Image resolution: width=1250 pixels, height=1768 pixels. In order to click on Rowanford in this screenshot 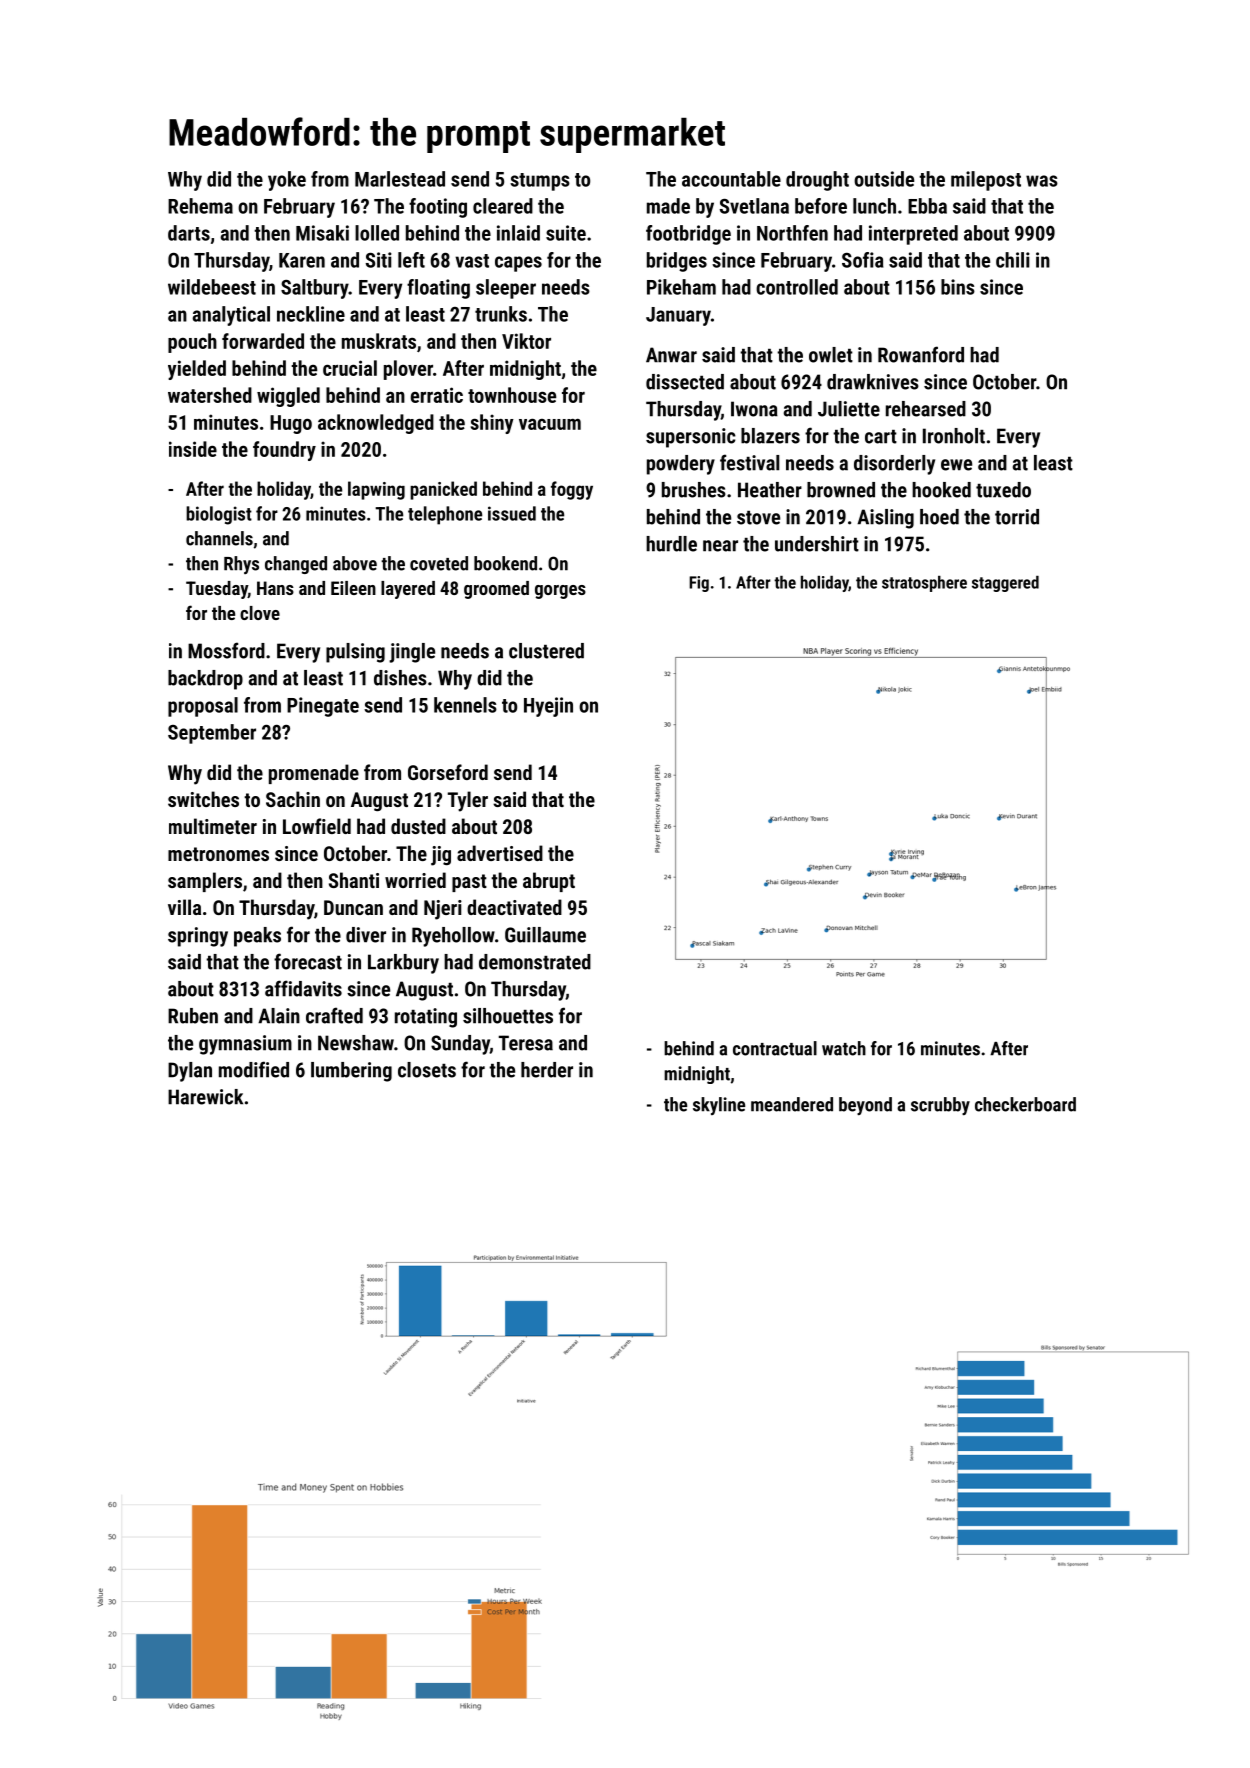, I will do `click(921, 354)`.
